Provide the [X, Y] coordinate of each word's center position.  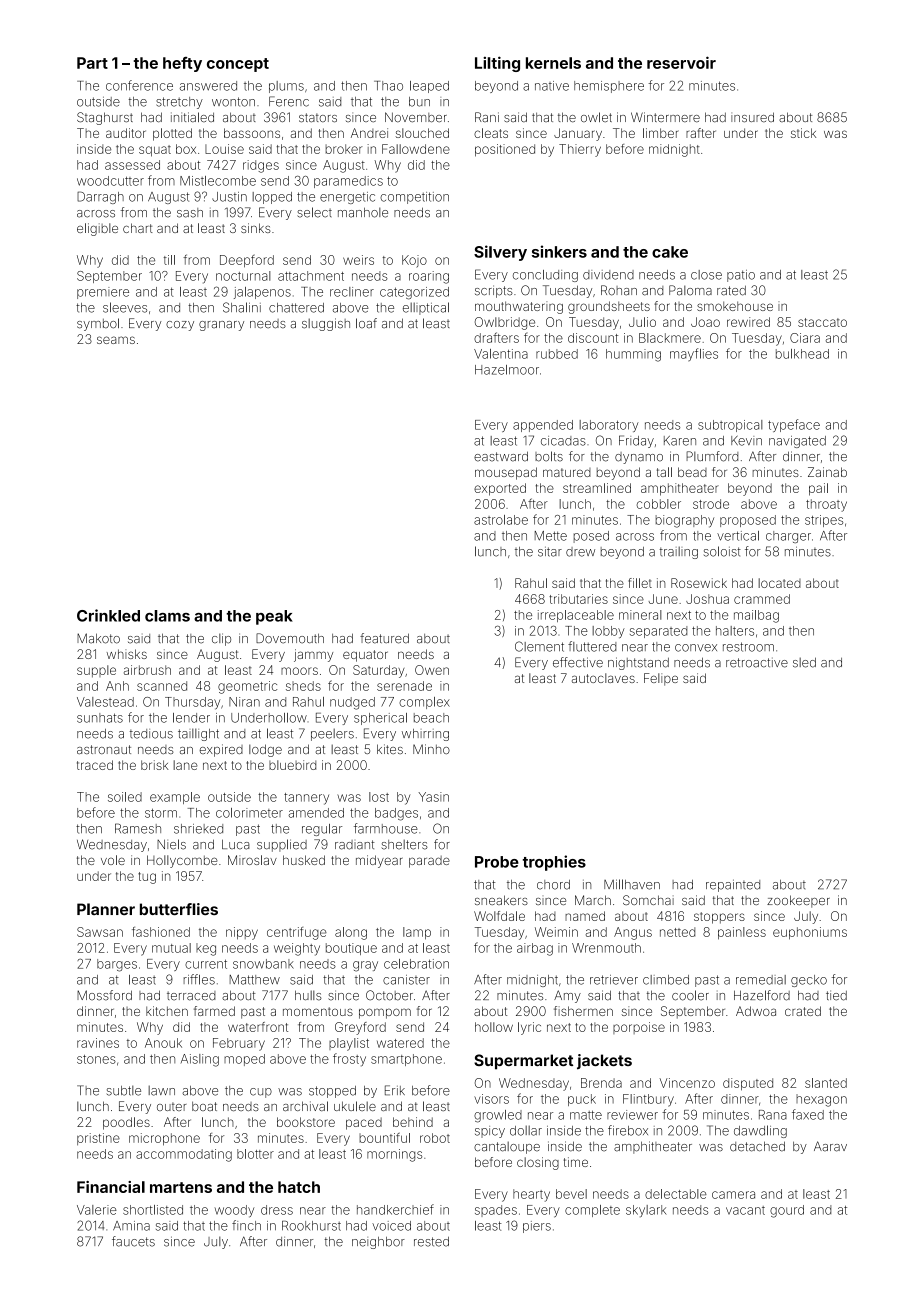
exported [500, 489]
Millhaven [632, 884]
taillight [198, 734]
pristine [98, 1139]
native [552, 86]
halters [735, 631]
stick [803, 133]
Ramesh [138, 828]
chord [553, 885]
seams [116, 340]
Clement [539, 646]
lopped [272, 198]
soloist [722, 551]
